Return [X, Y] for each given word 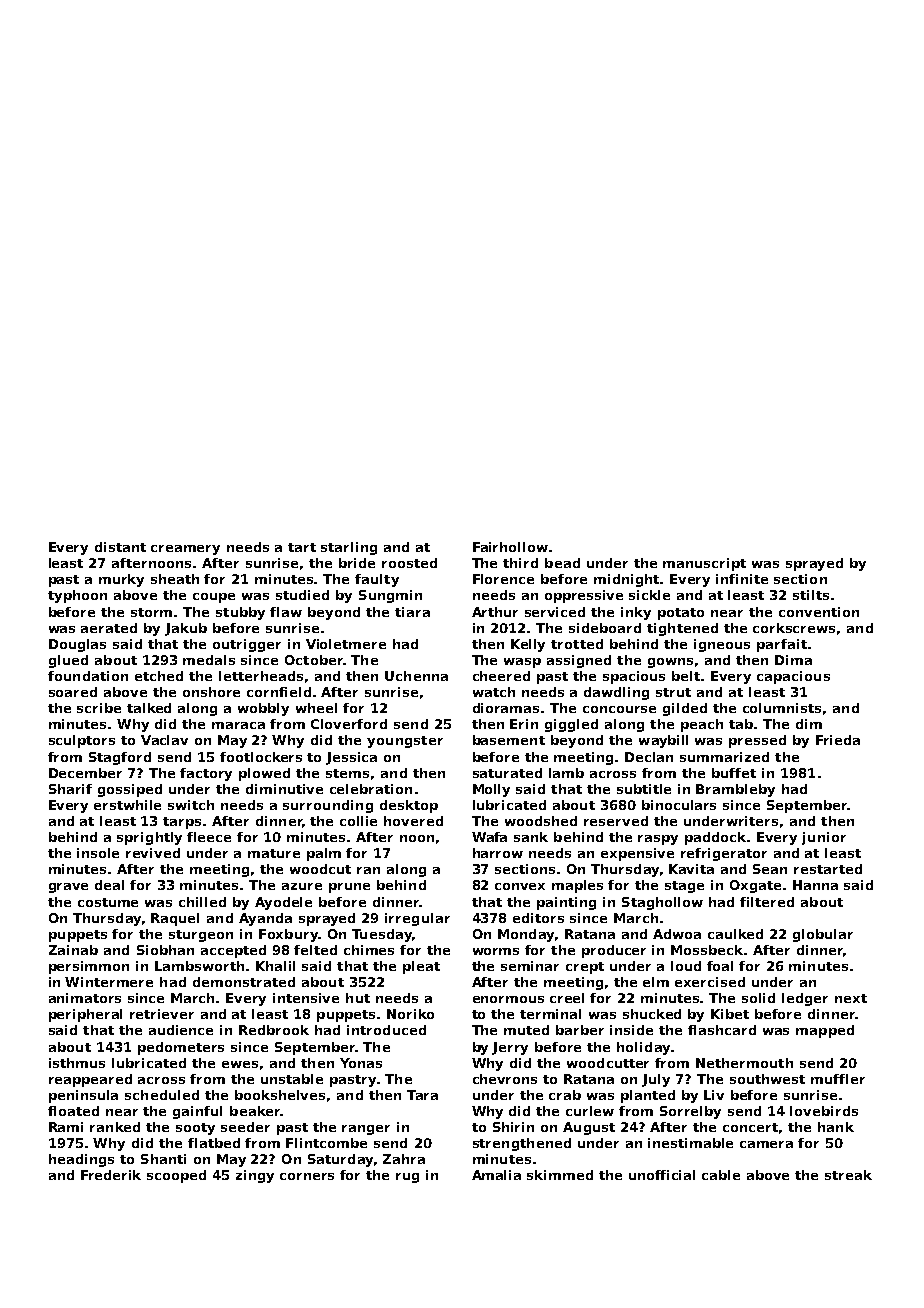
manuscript [704, 564]
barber [580, 1030]
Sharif [70, 789]
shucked [652, 1014]
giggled [571, 725]
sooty [195, 1129]
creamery [185, 550]
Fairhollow [510, 547]
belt [687, 676]
